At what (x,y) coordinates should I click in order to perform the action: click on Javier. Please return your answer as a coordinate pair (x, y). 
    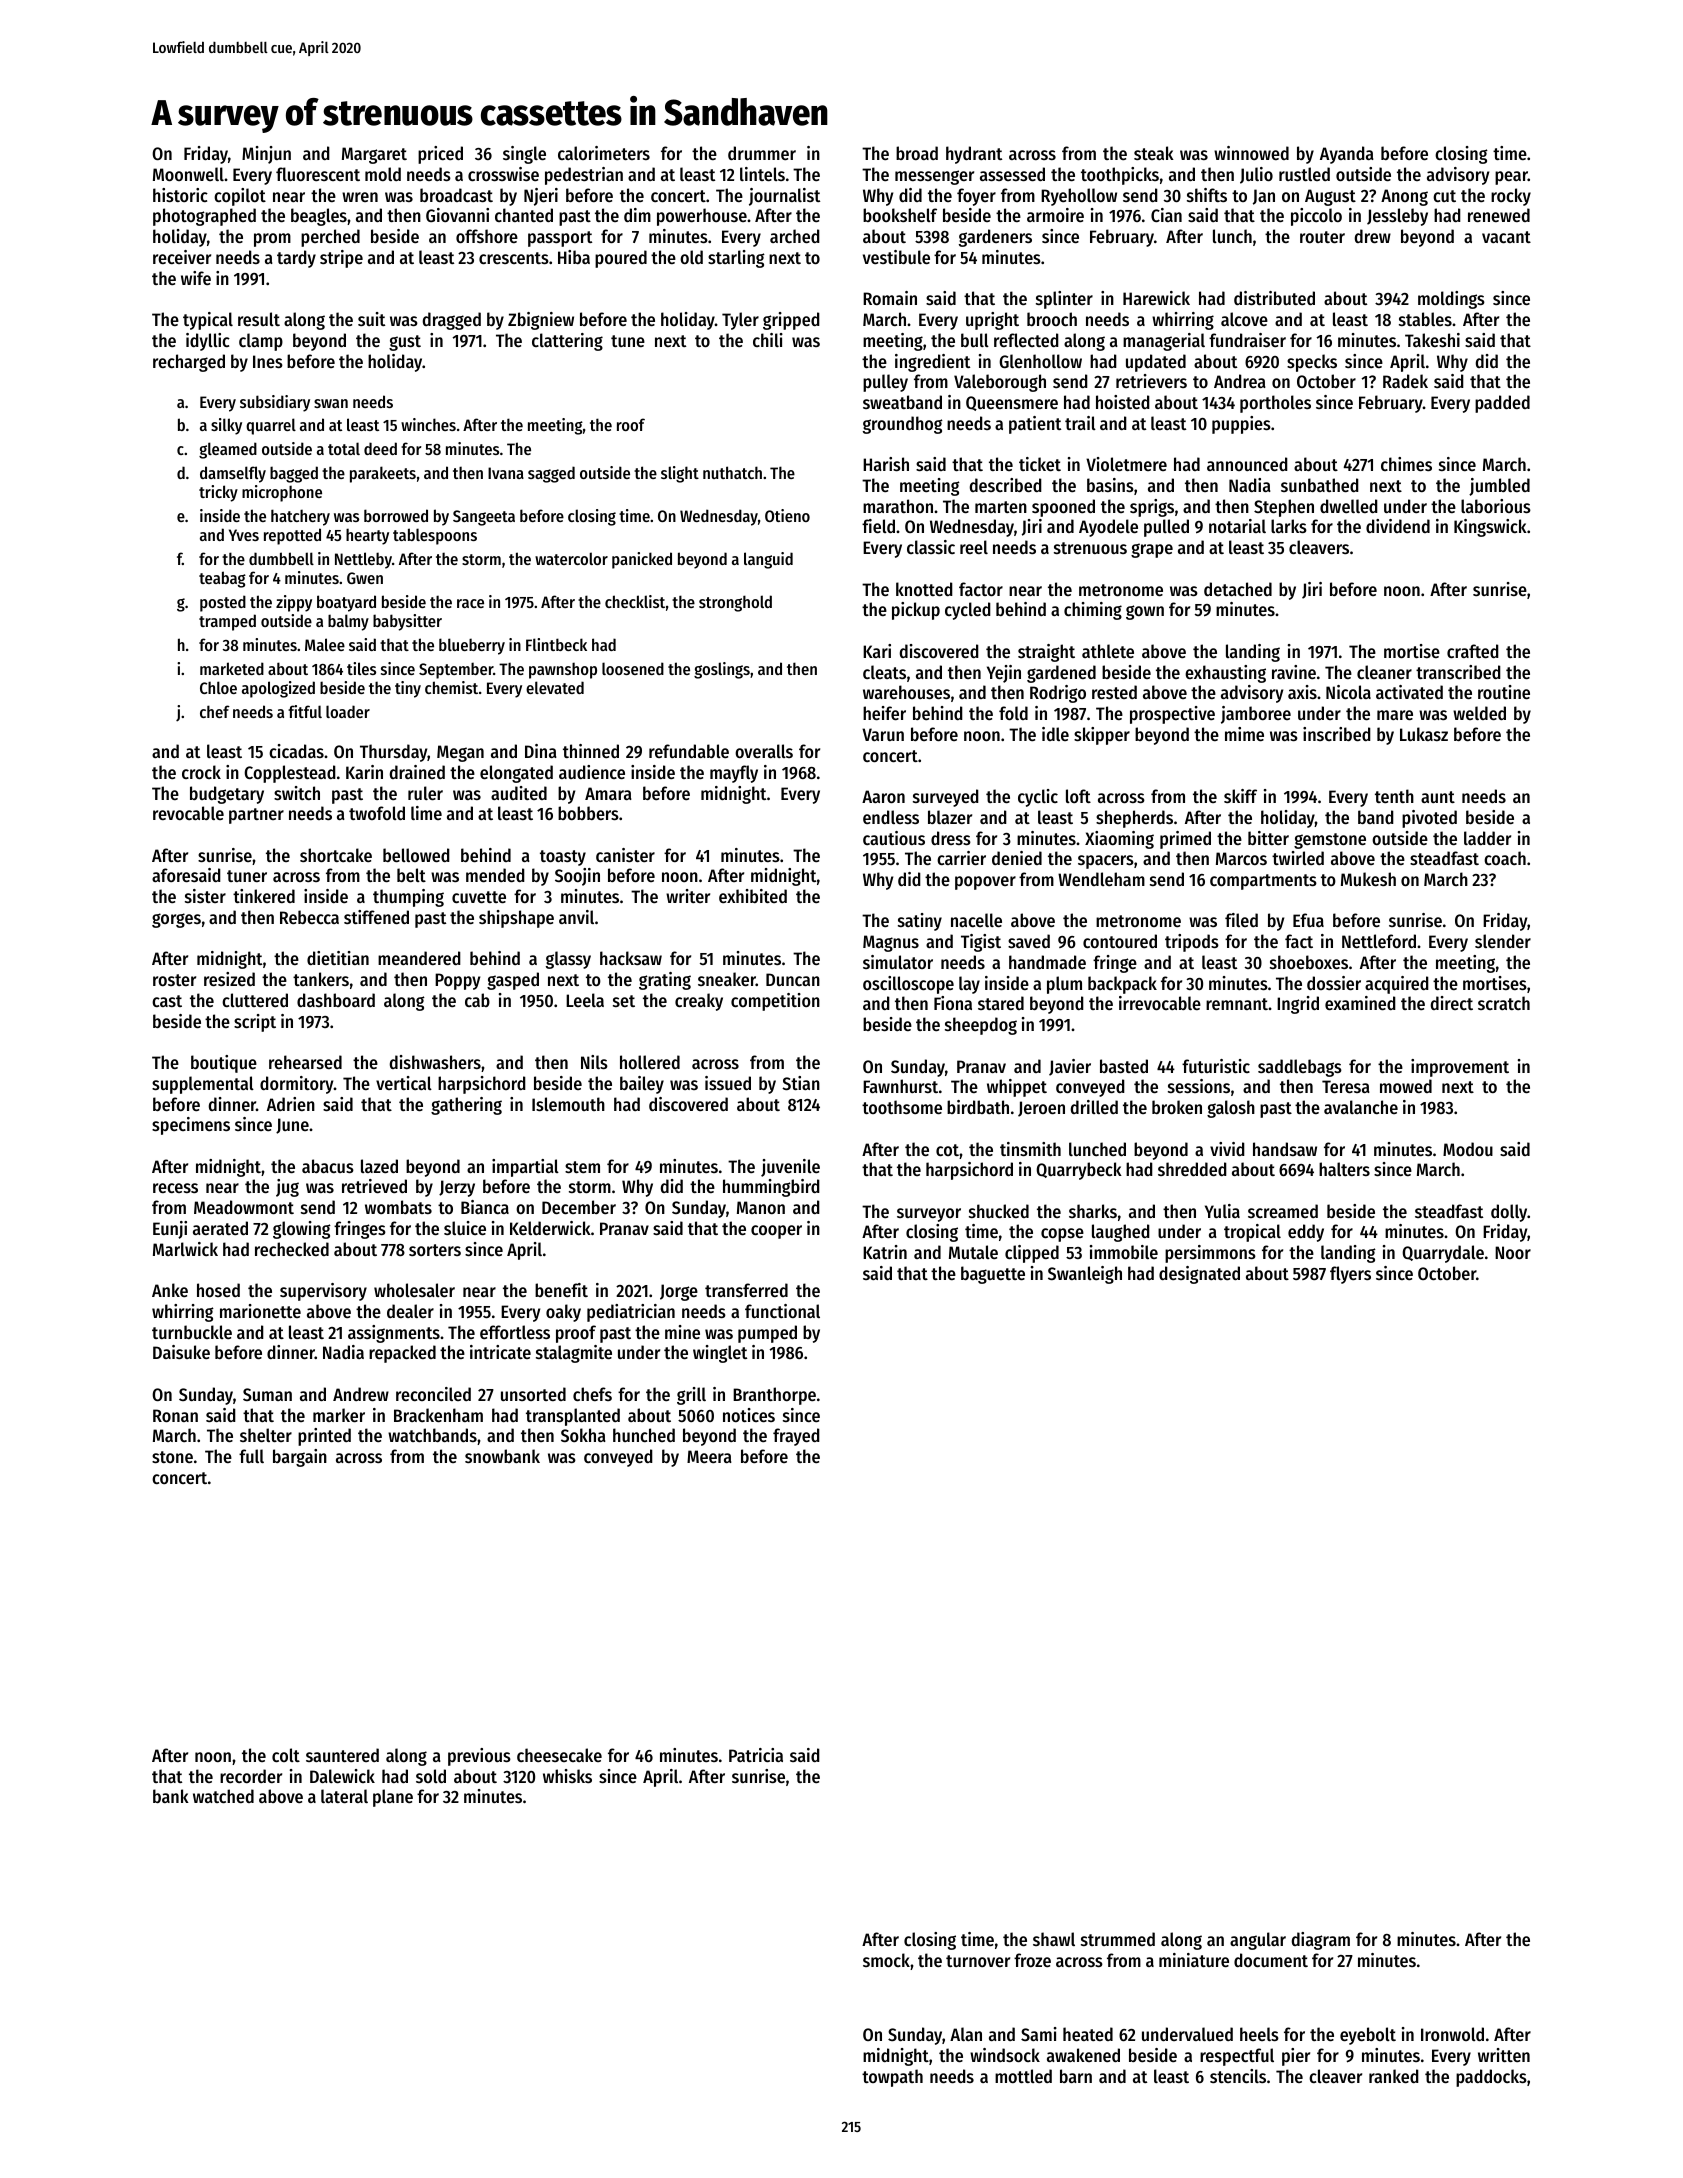
    Looking at the image, I should click on (1070, 1067).
